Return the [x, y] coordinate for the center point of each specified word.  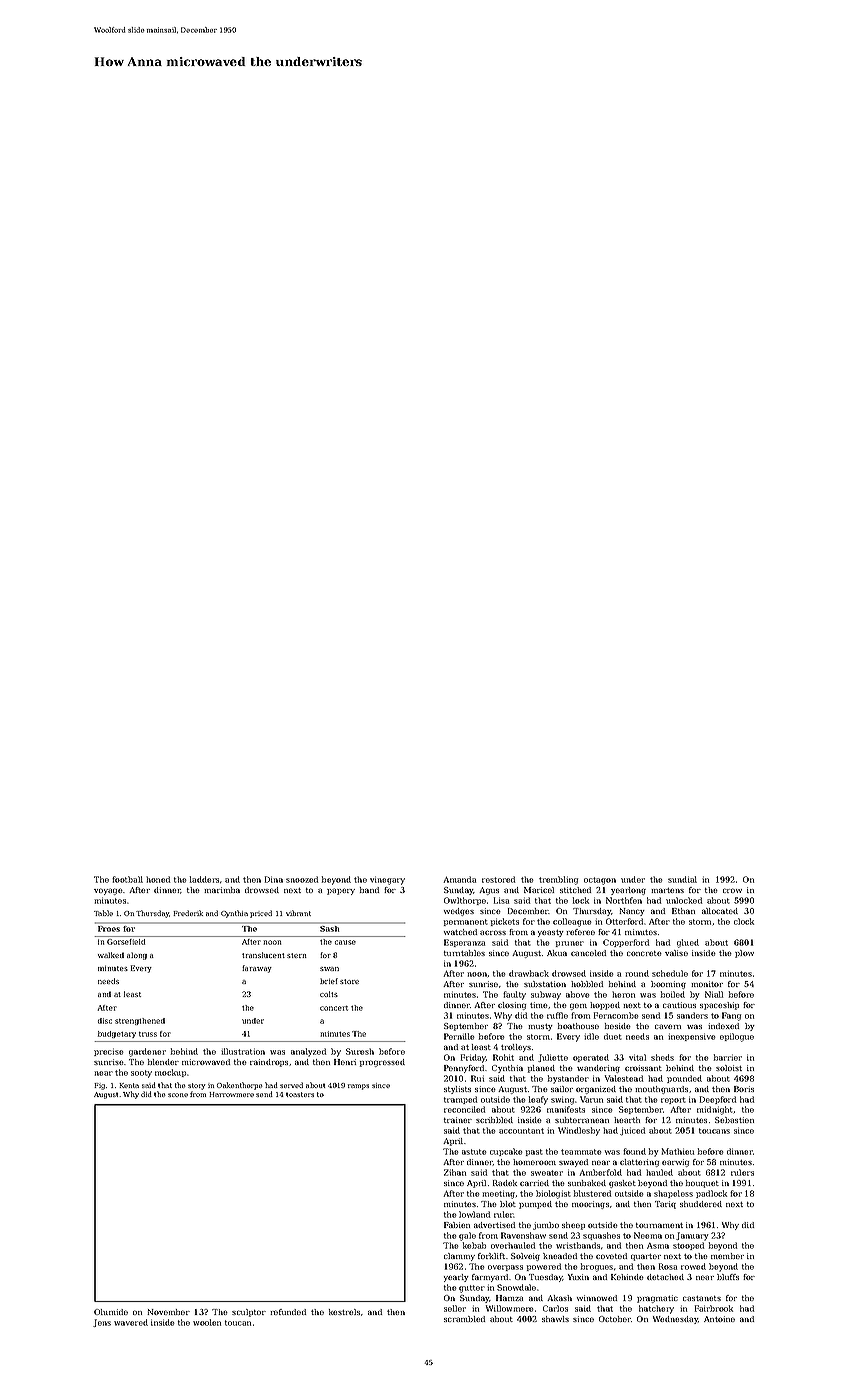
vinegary [387, 880]
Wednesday [675, 1320]
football [127, 879]
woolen [207, 1322]
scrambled [464, 1319]
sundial [682, 879]
